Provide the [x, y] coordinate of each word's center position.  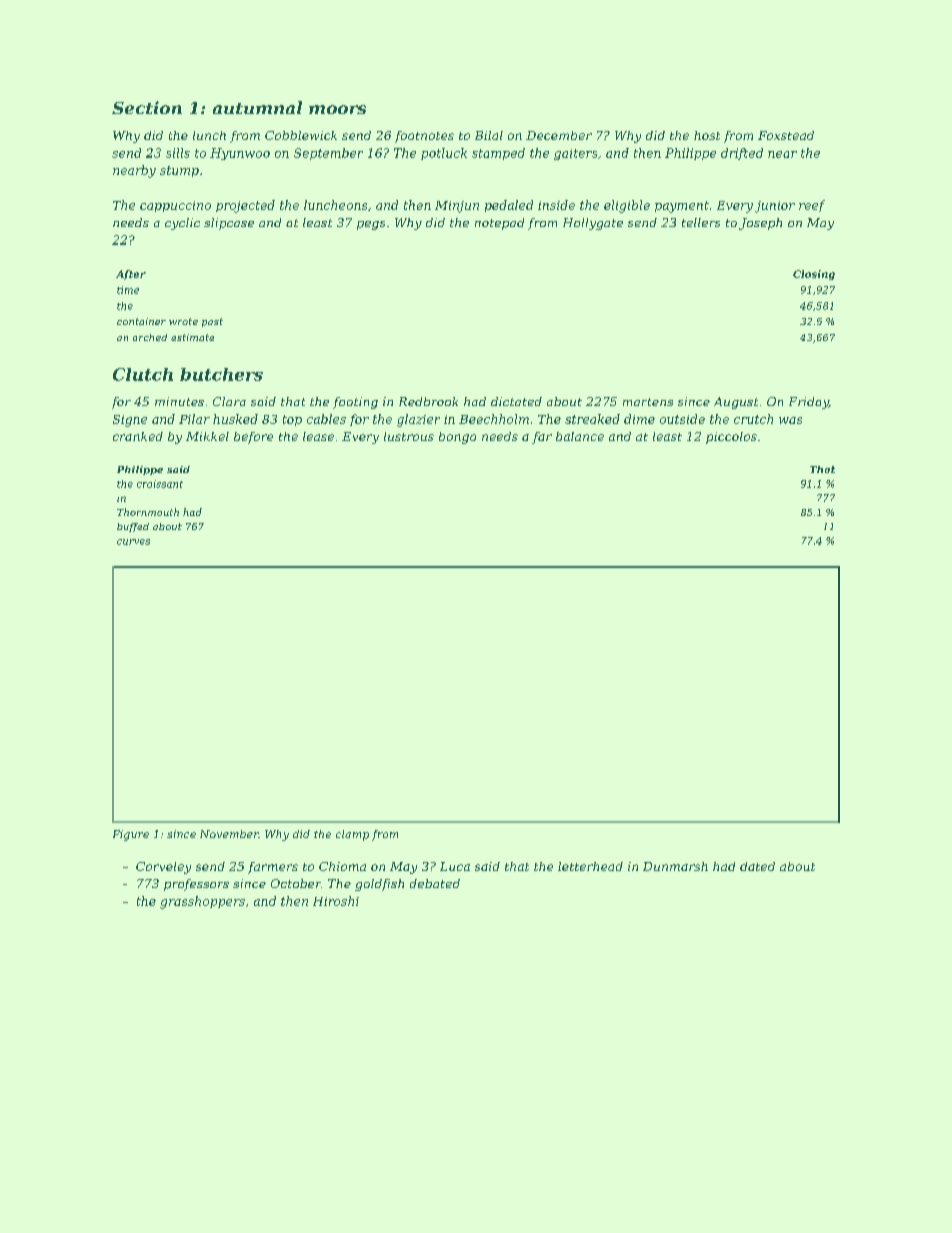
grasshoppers [202, 902]
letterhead [590, 866]
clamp [352, 835]
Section [147, 107]
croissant [160, 484]
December [559, 135]
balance [580, 436]
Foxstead [786, 135]
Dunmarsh [675, 866]
